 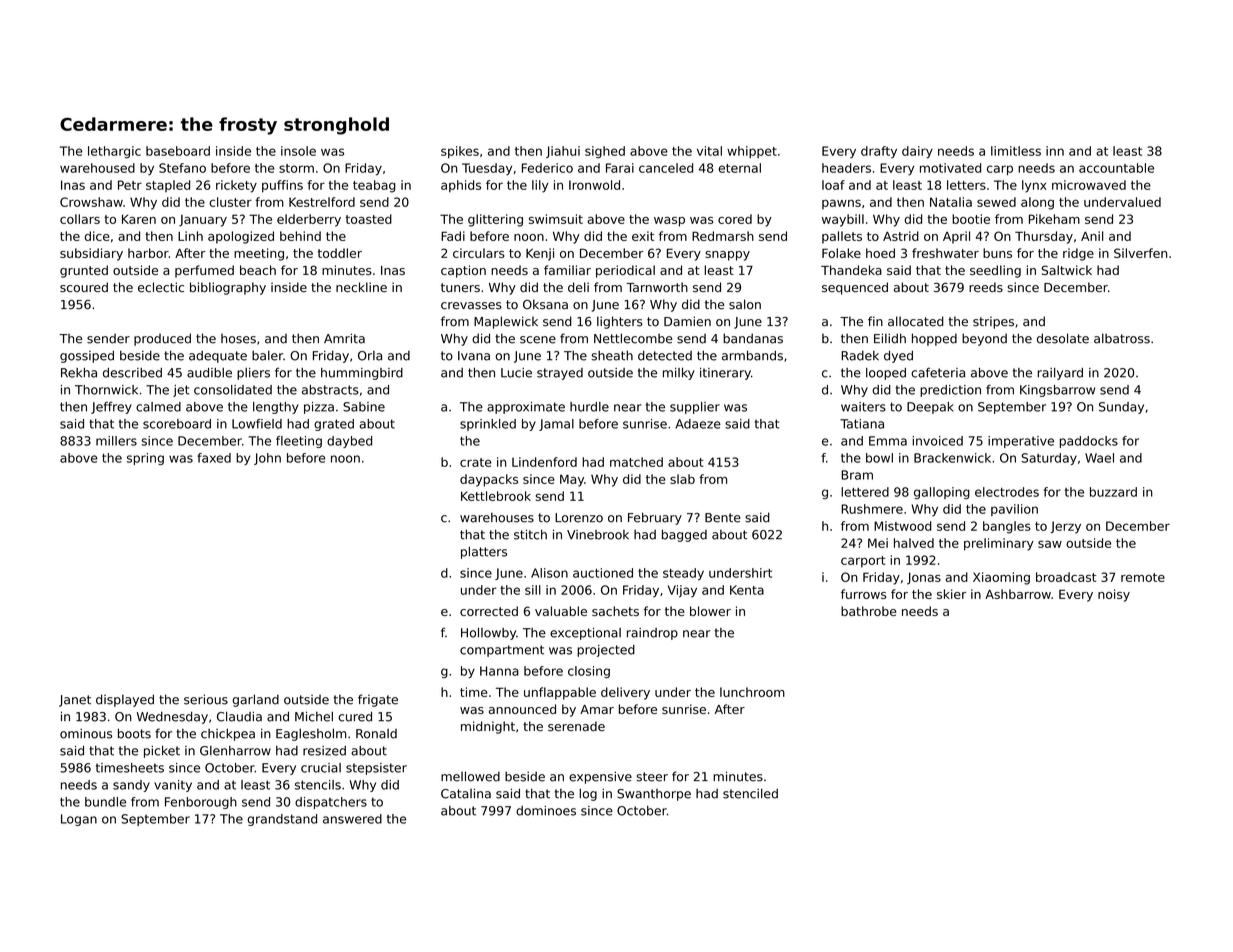 What do you see at coordinates (257, 424) in the screenshot?
I see `Lowfield` at bounding box center [257, 424].
